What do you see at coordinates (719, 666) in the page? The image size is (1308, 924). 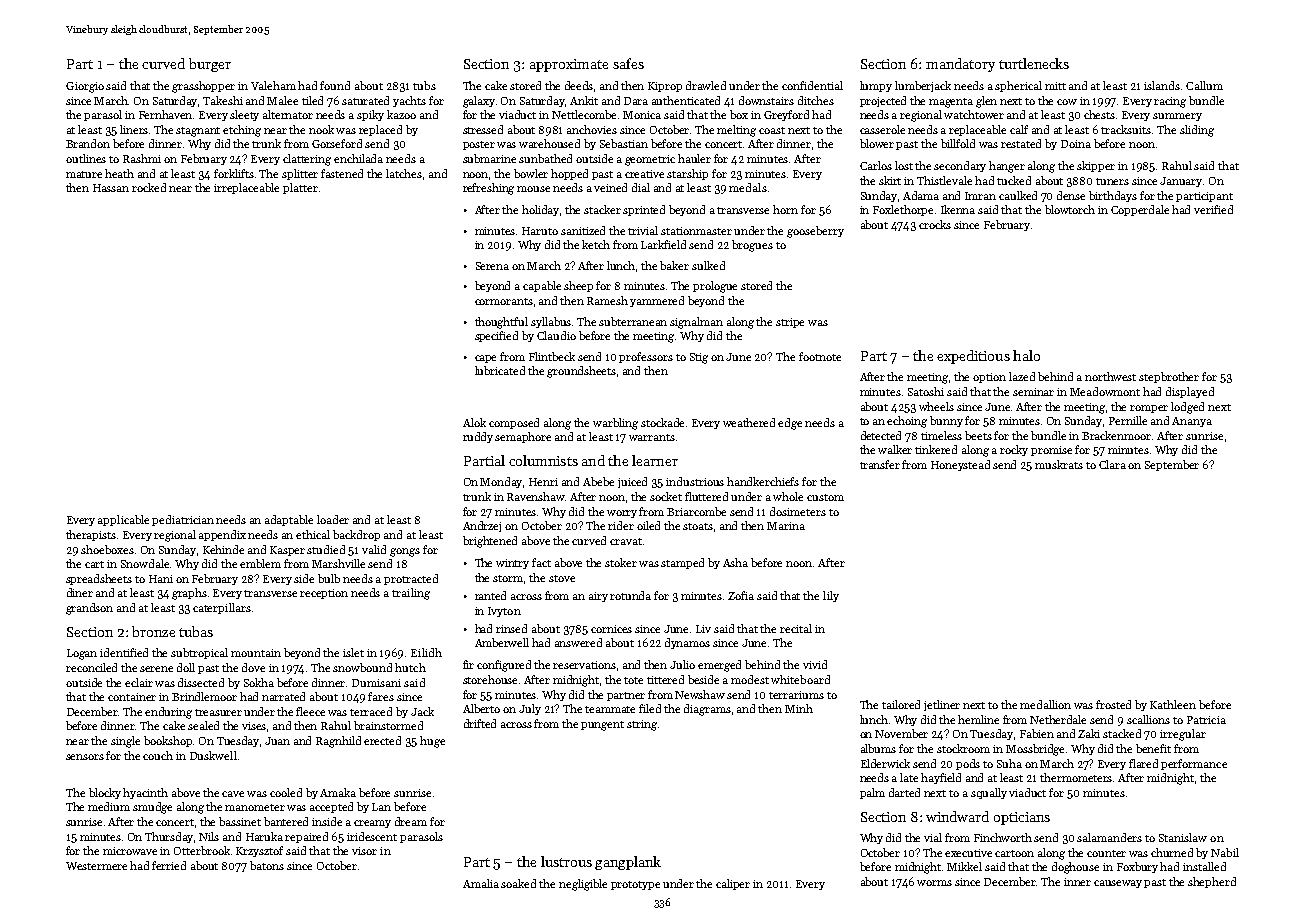 I see `emerged` at bounding box center [719, 666].
